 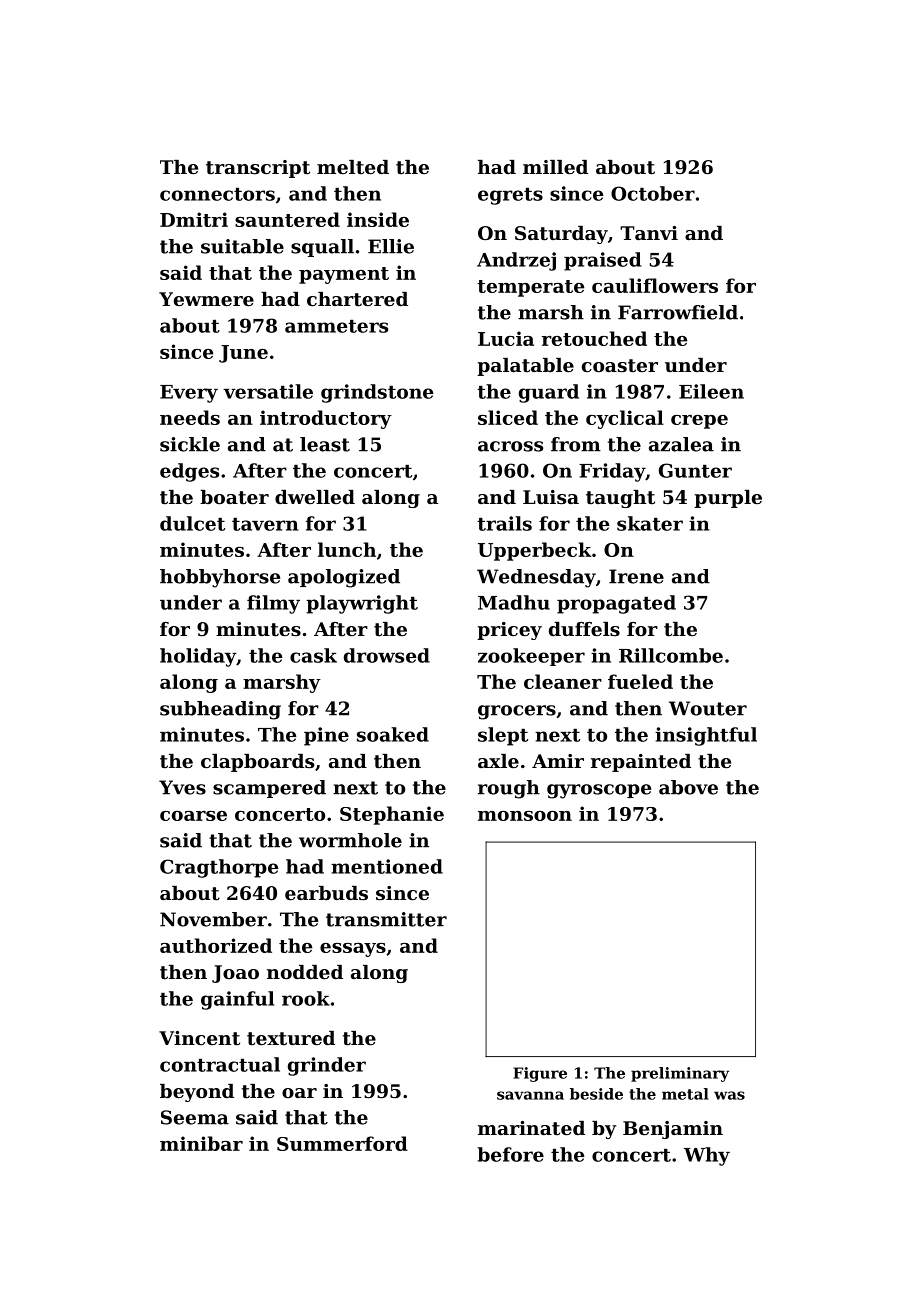 What do you see at coordinates (653, 193) in the page?
I see `October` at bounding box center [653, 193].
